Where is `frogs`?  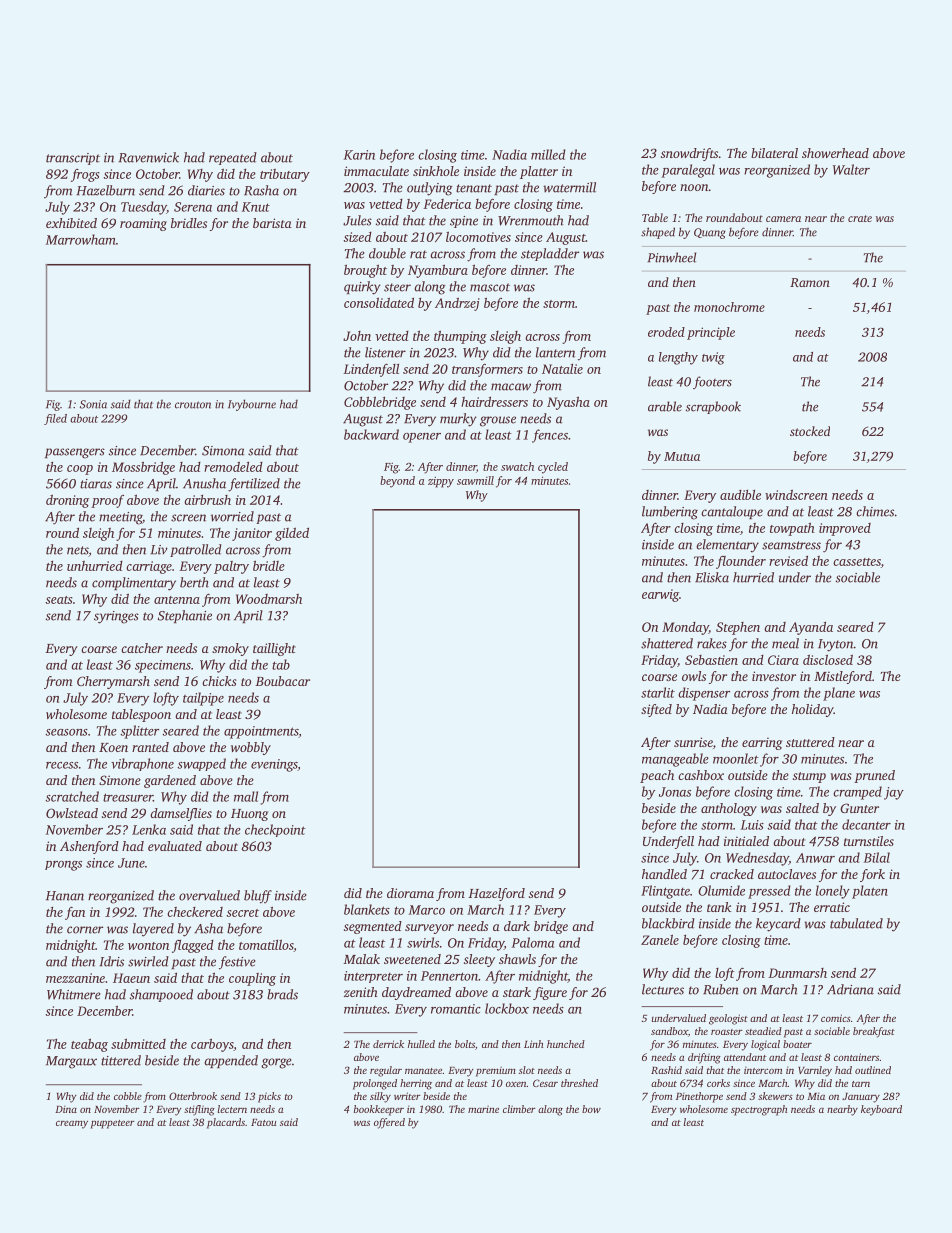
frogs is located at coordinates (85, 175).
